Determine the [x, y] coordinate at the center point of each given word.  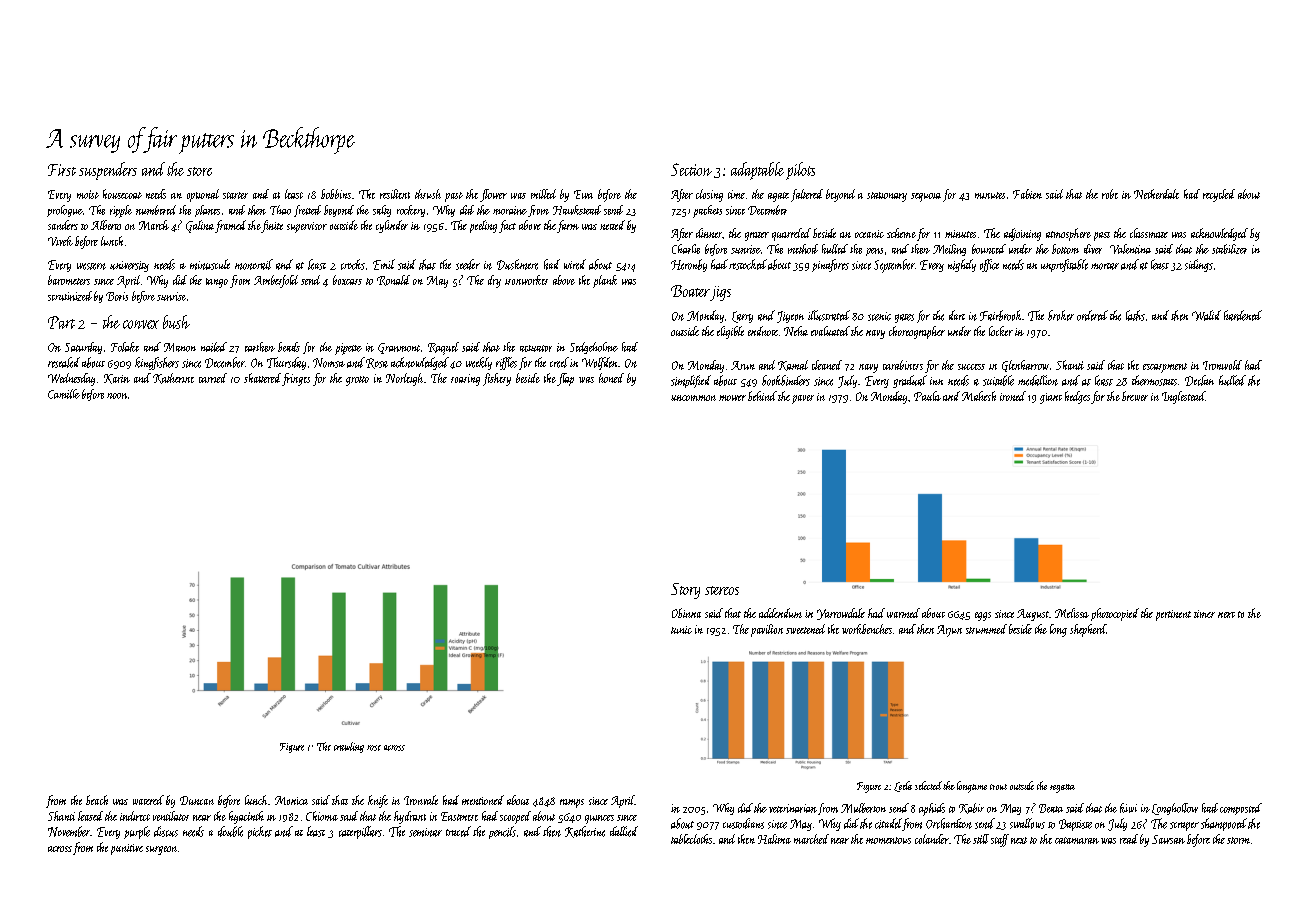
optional [203, 195]
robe [1110, 194]
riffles [506, 363]
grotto [357, 381]
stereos [722, 590]
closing [709, 195]
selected [928, 785]
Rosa [377, 363]
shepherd [1088, 630]
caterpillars [360, 832]
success [971, 367]
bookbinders [786, 380]
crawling [349, 747]
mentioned [483, 800]
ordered [1092, 315]
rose [374, 748]
